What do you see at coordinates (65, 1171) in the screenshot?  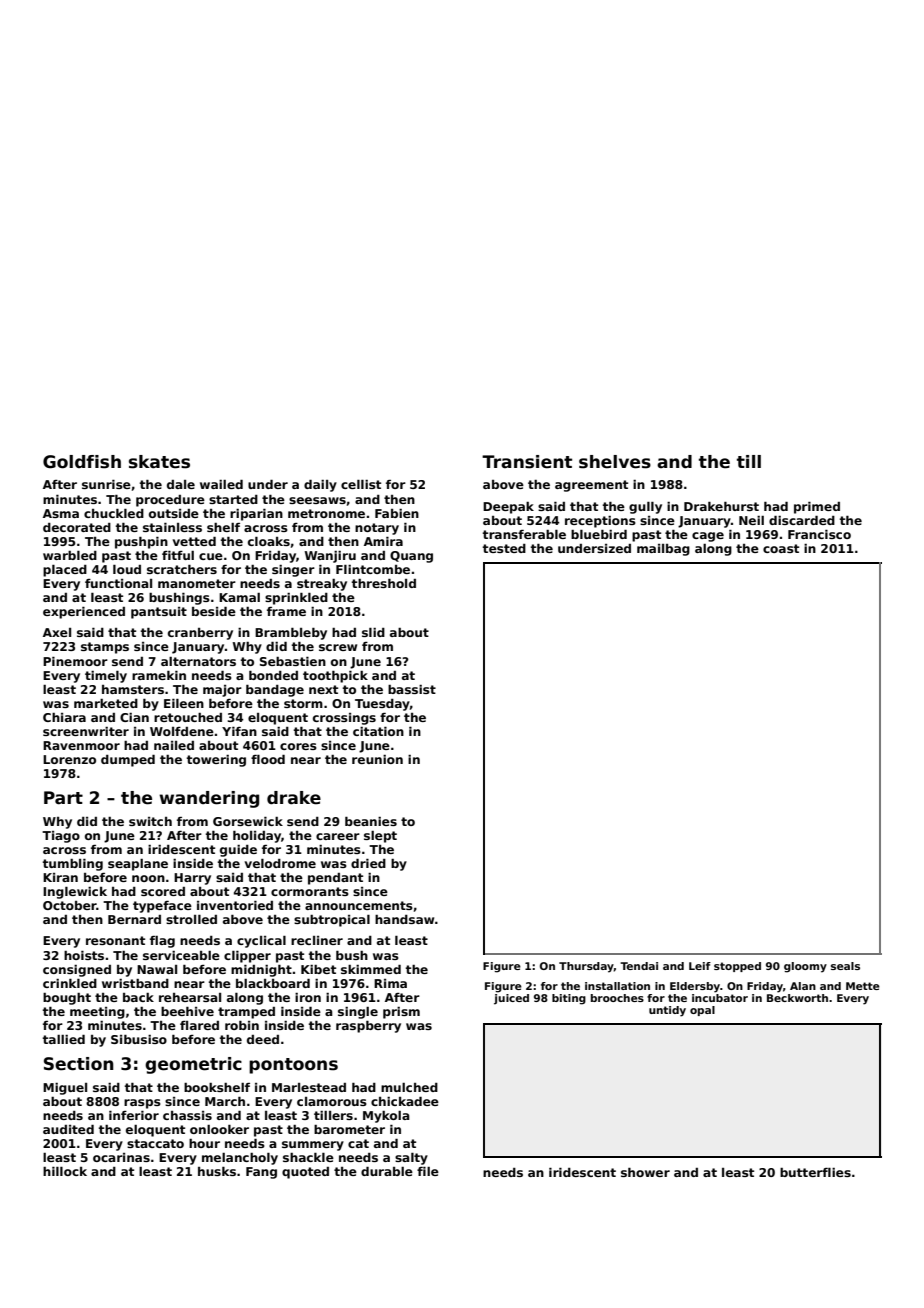 I see `hillock` at bounding box center [65, 1171].
